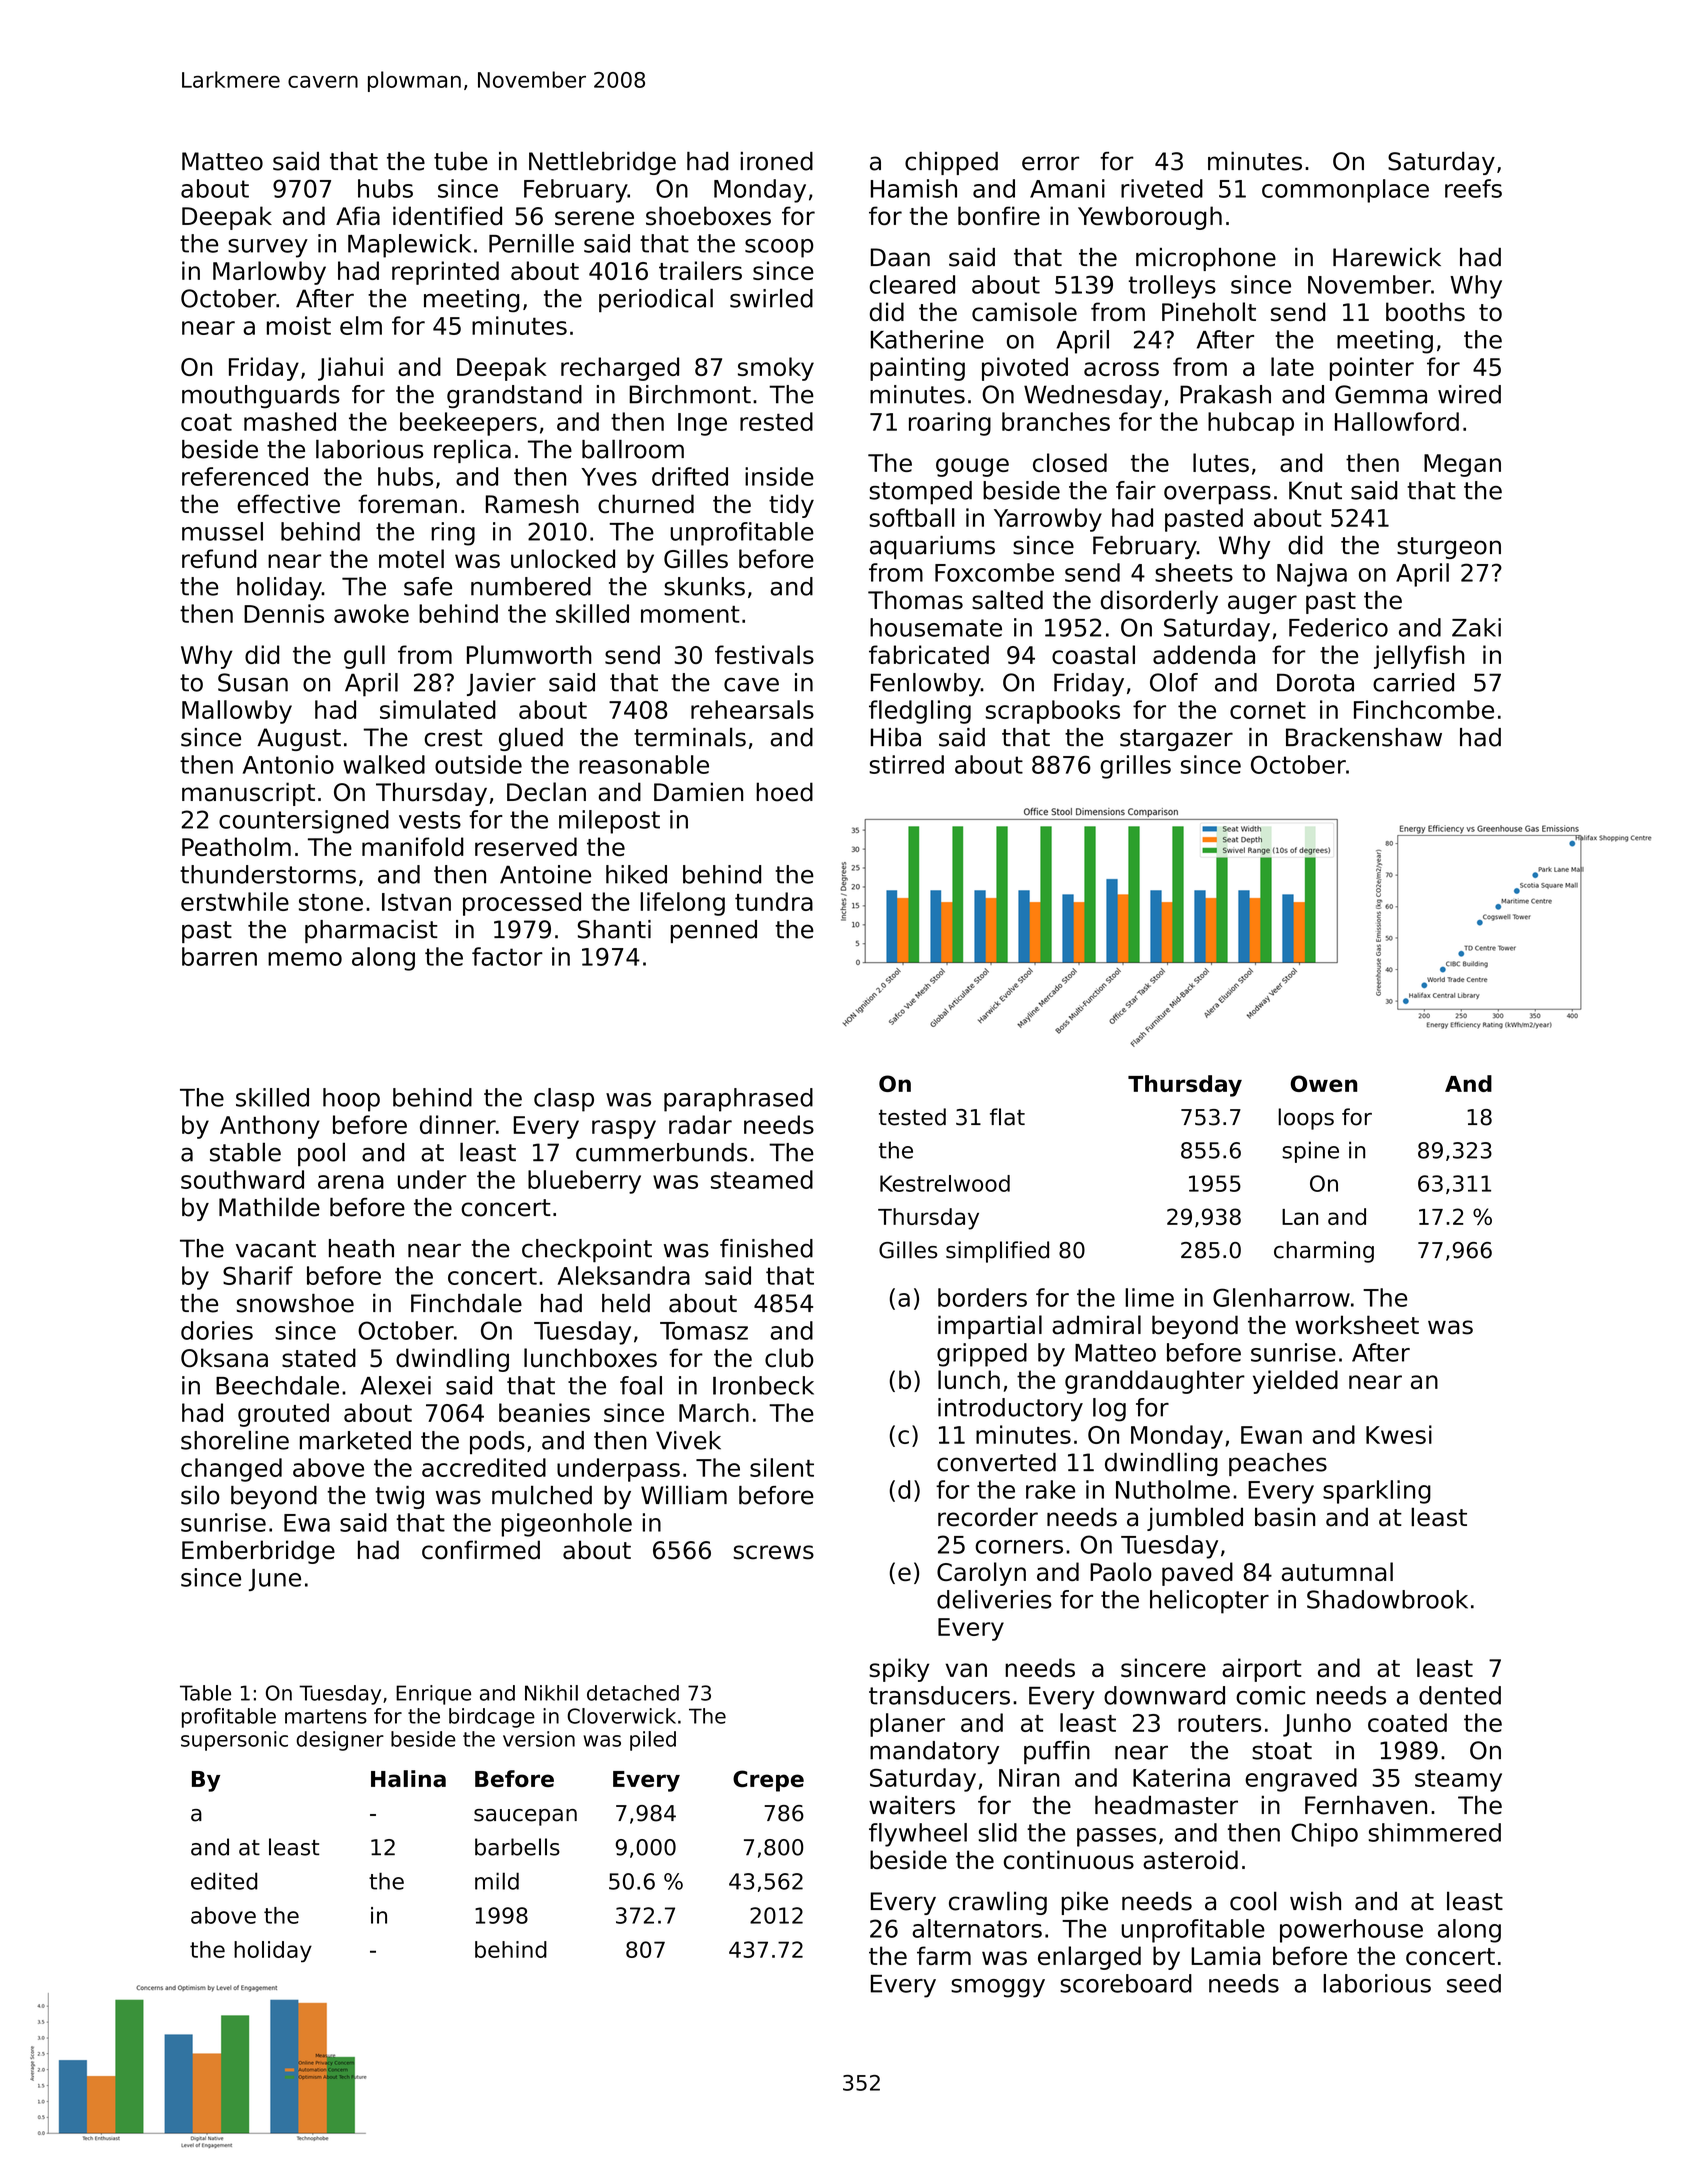 The image size is (1683, 2178). I want to click on loops, so click(1306, 1119).
